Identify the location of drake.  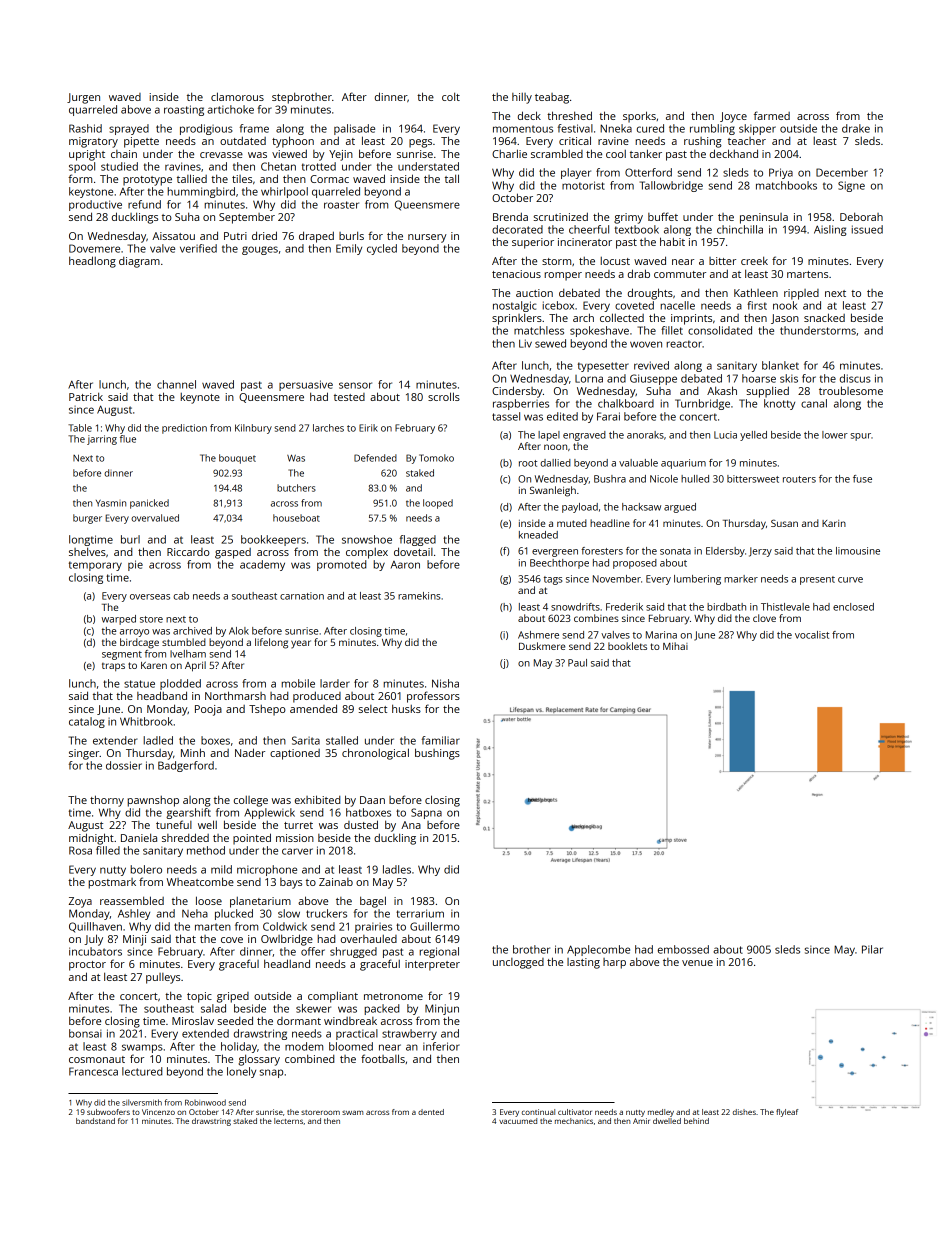
(856, 128).
